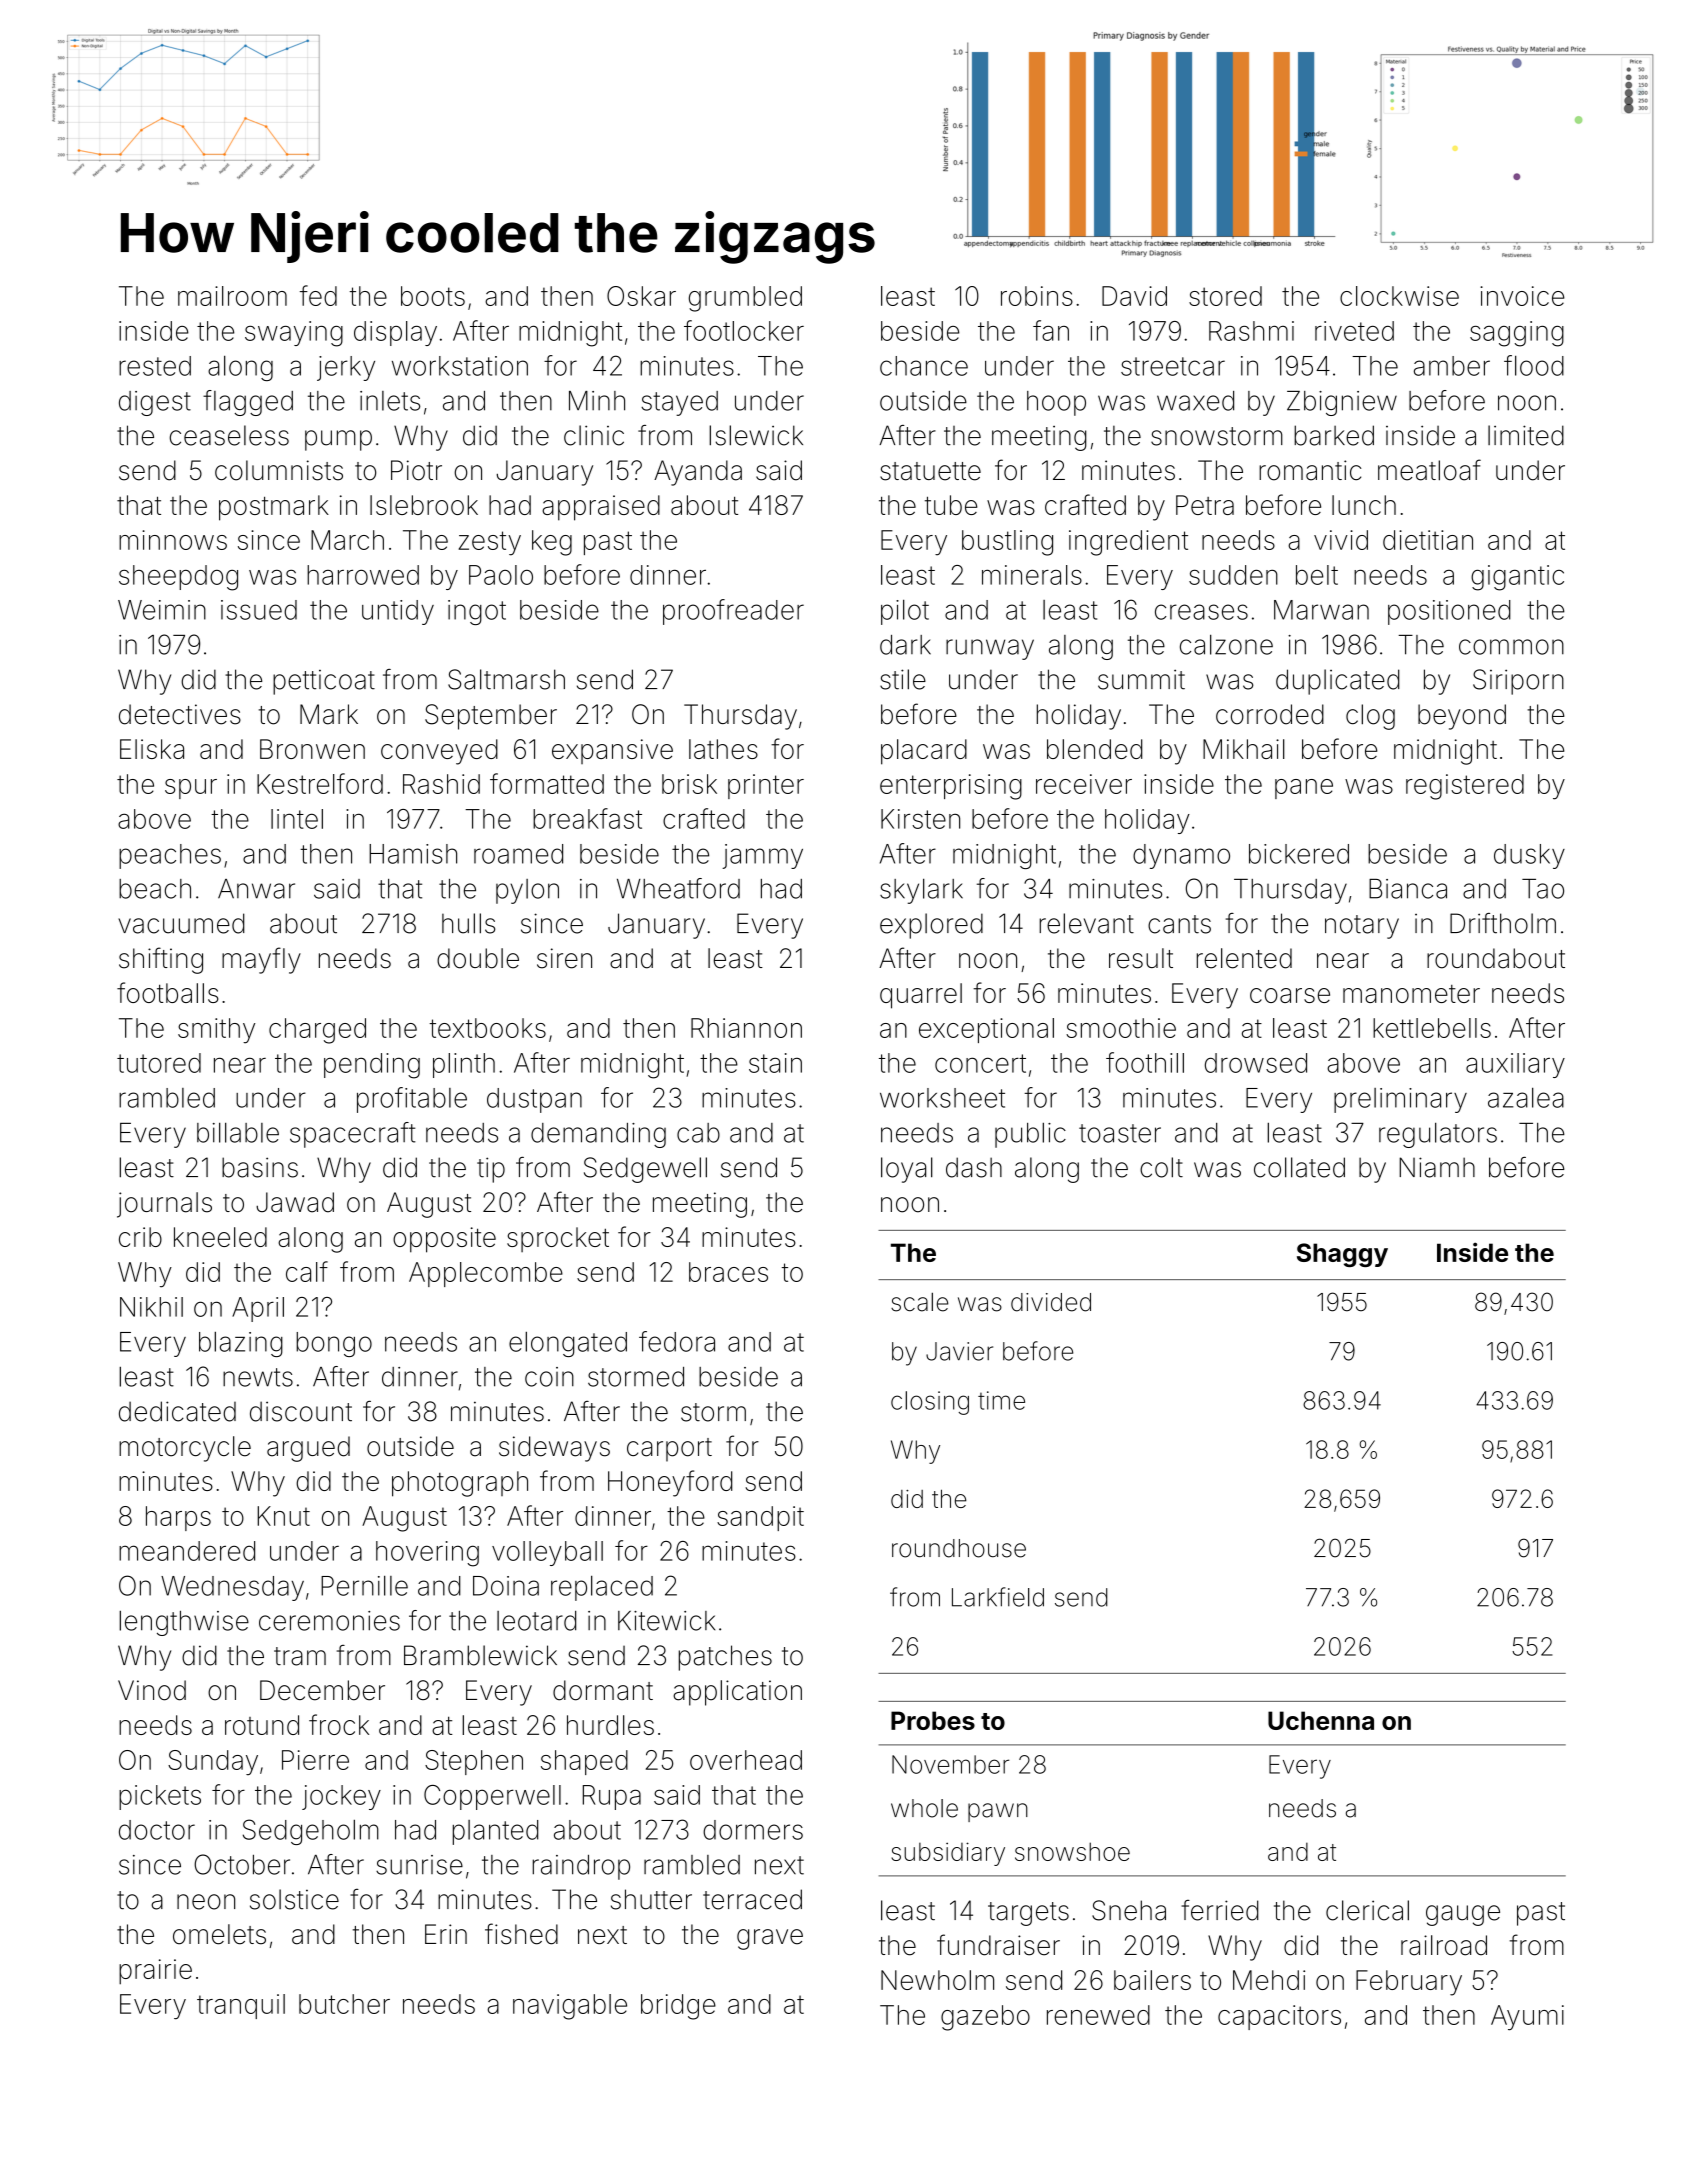 The height and width of the screenshot is (2178, 1683). Describe the element at coordinates (521, 1934) in the screenshot. I see `fished` at that location.
